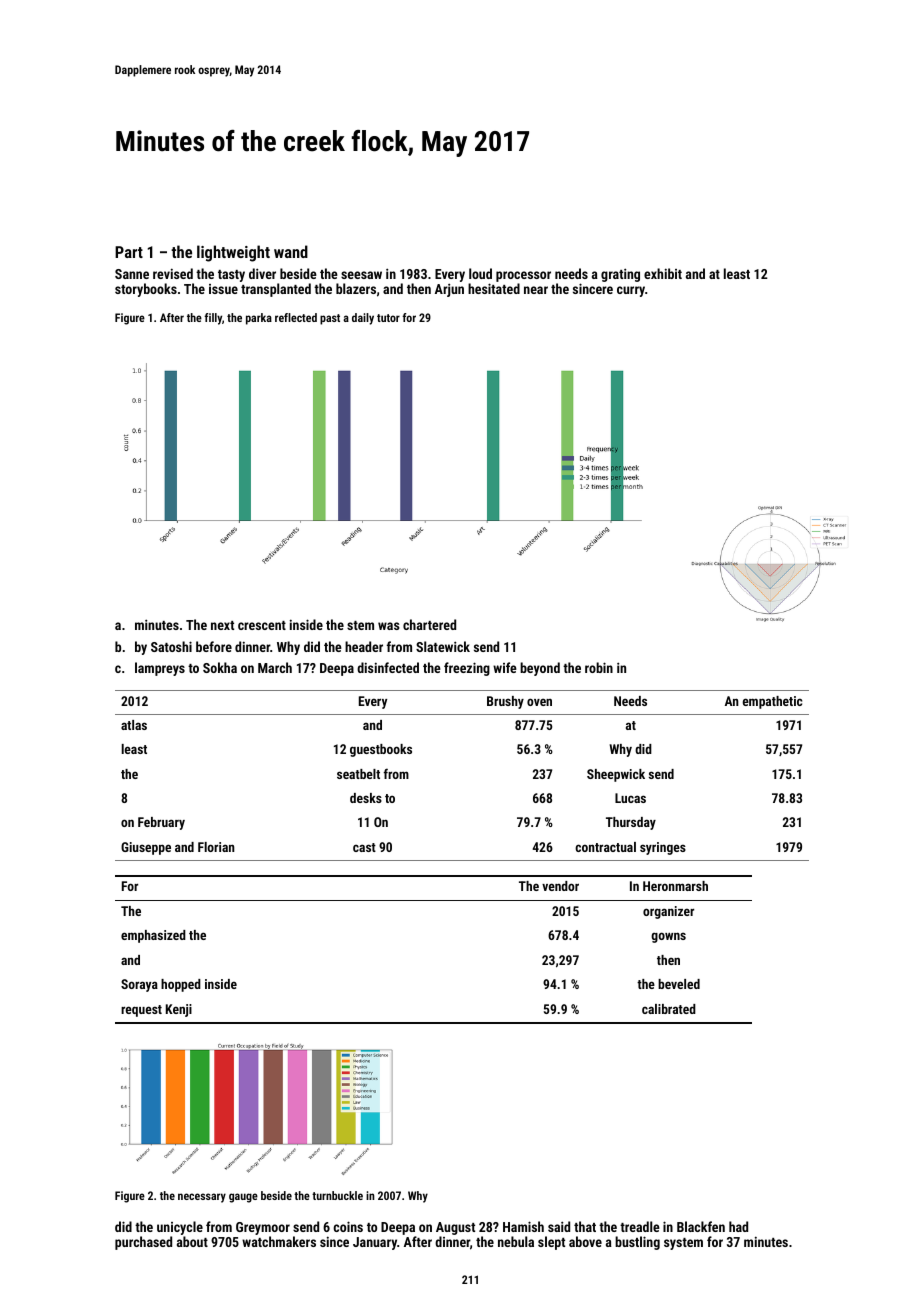  What do you see at coordinates (296, 317) in the screenshot?
I see `reflected` at bounding box center [296, 317].
